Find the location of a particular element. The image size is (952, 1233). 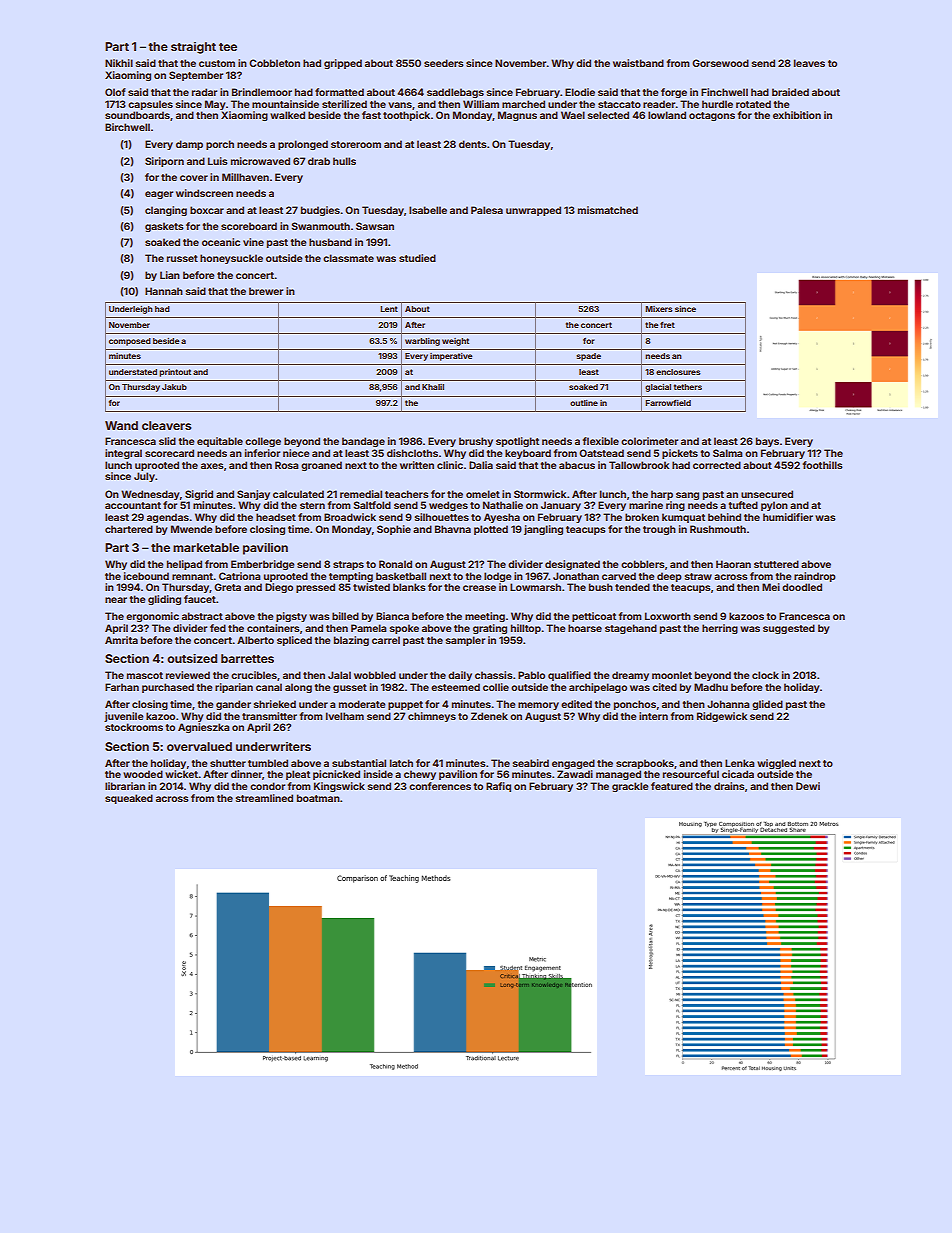

imperative is located at coordinates (451, 357).
